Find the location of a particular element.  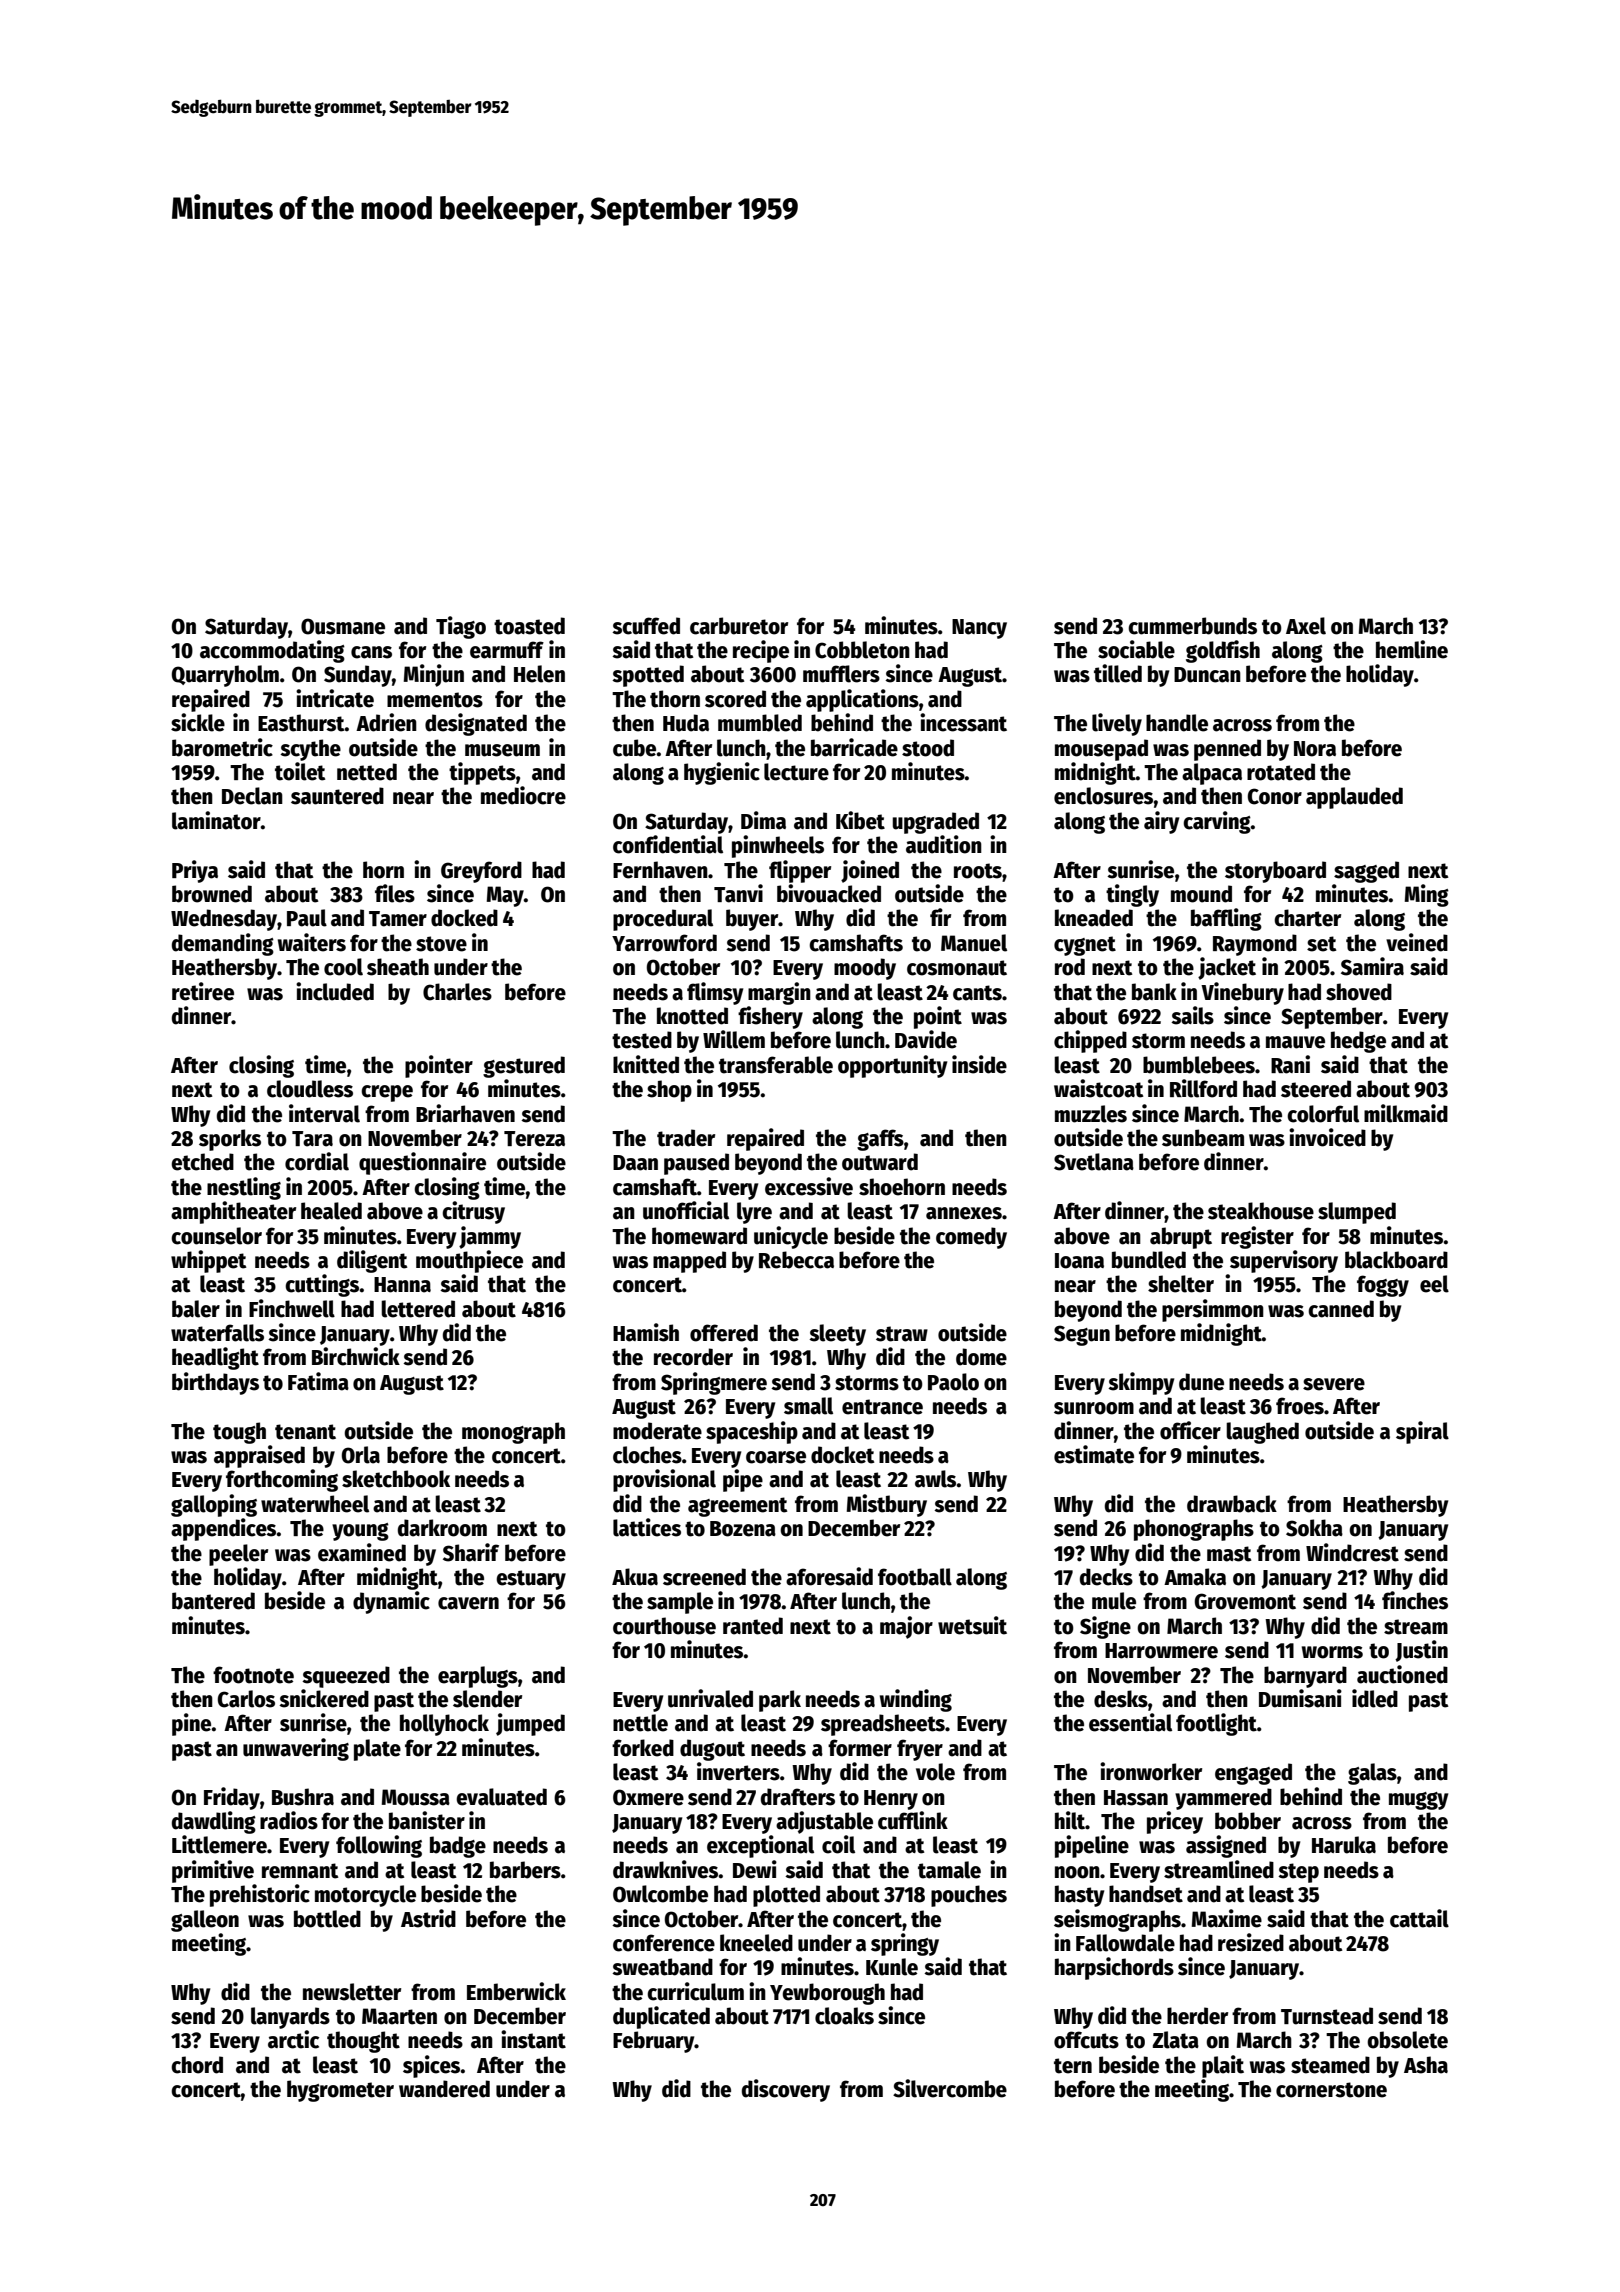

moderate is located at coordinates (657, 1431).
